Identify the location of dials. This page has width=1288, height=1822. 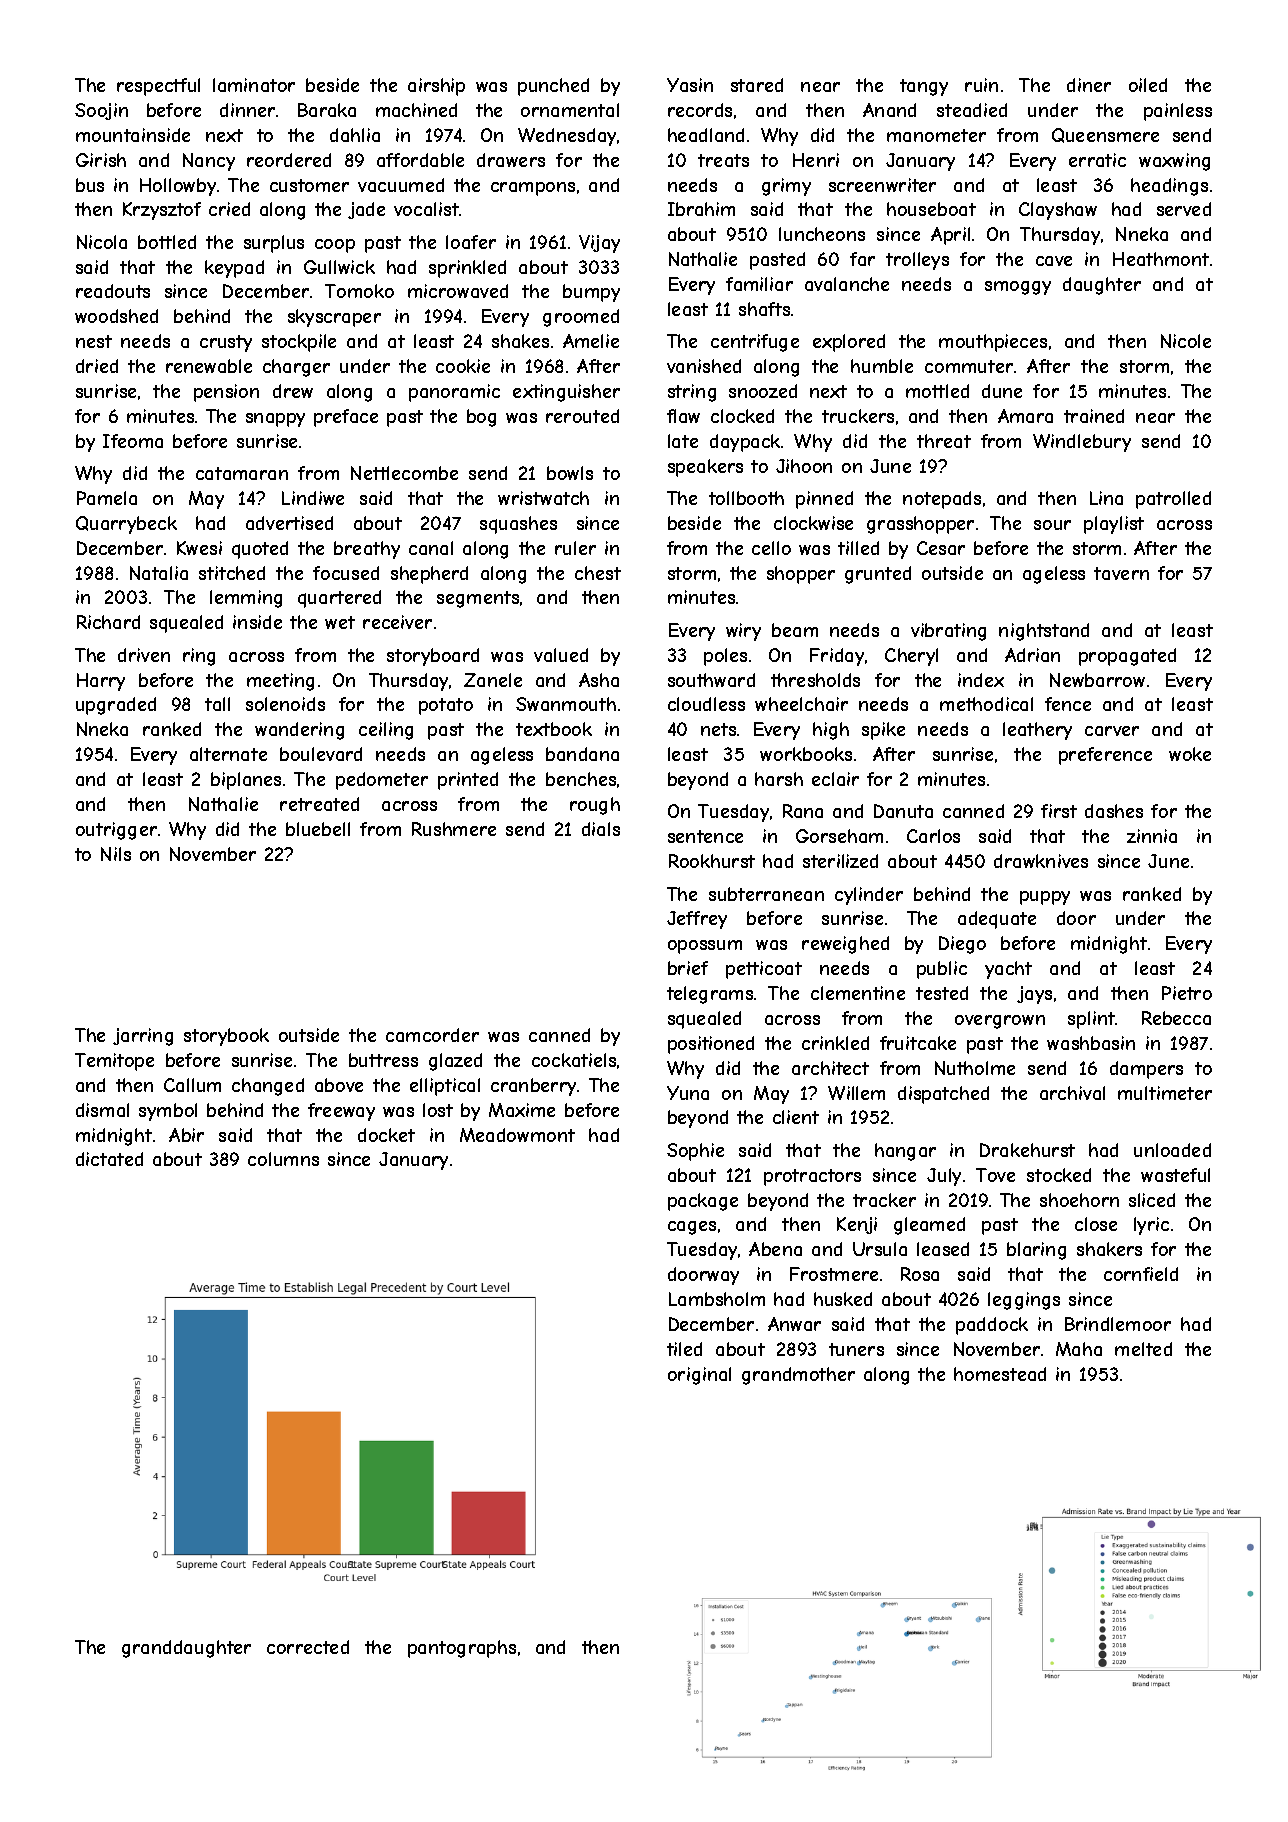
(601, 829).
